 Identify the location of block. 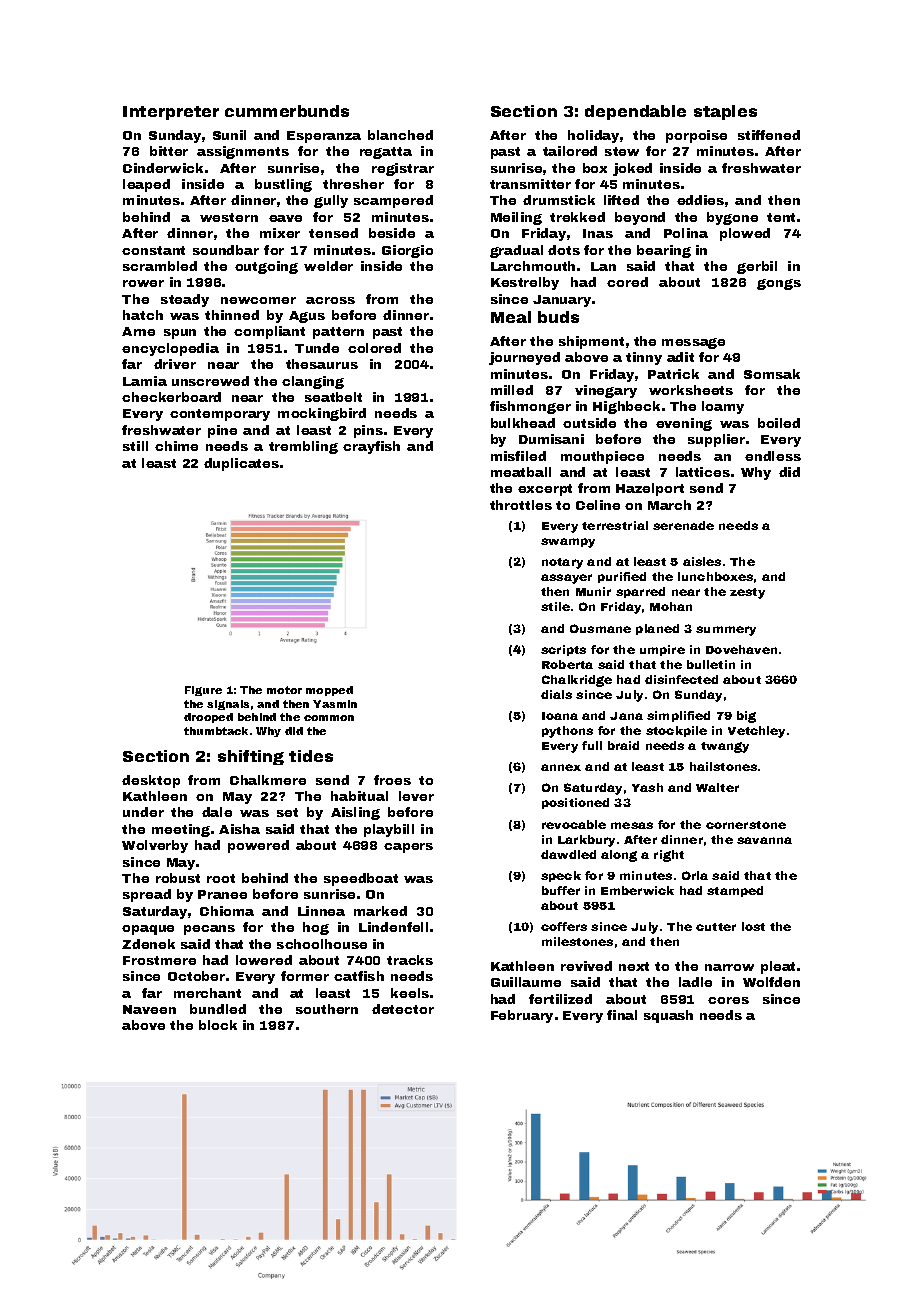
(218, 1025).
